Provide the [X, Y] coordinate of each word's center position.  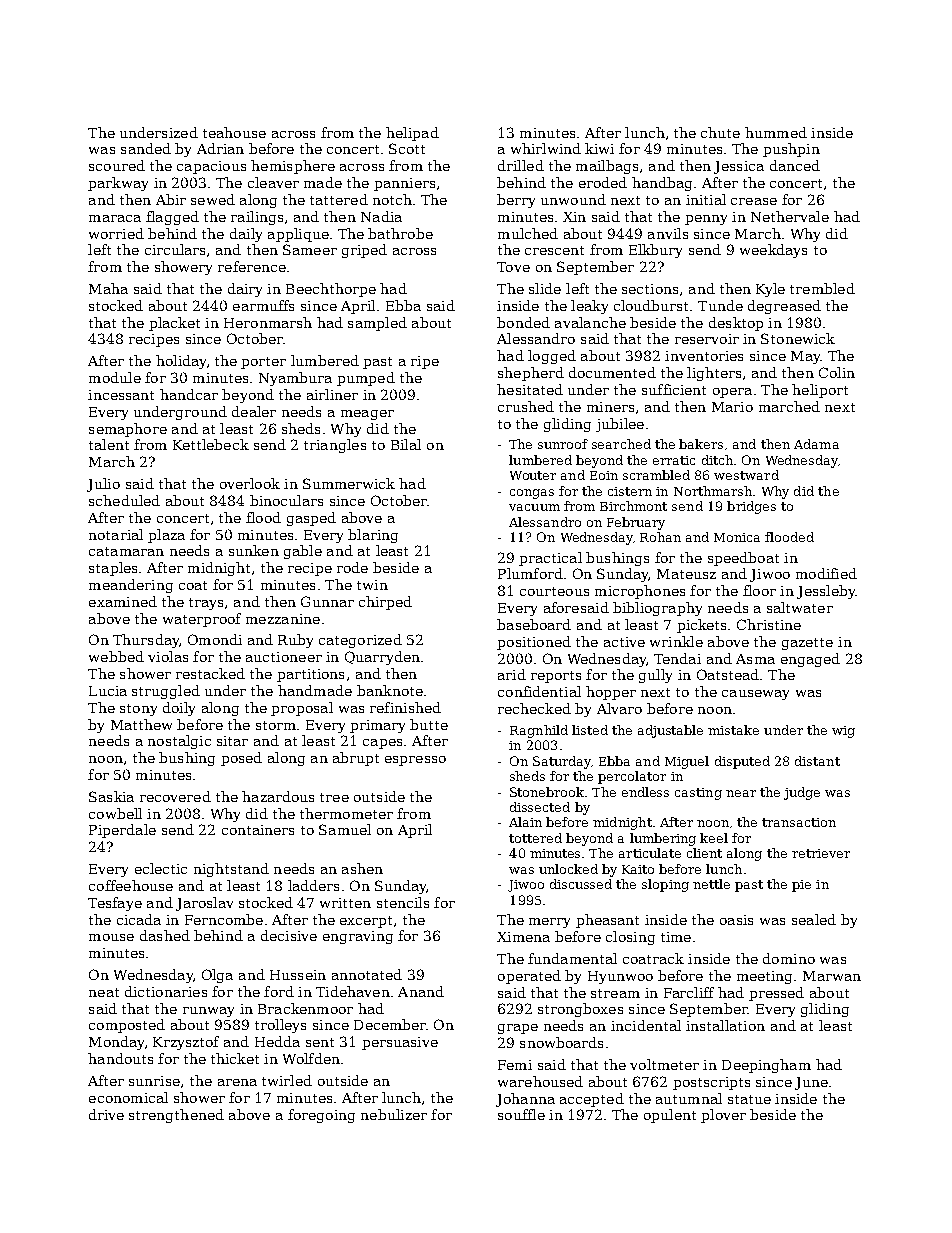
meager [367, 415]
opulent [670, 1116]
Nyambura [295, 379]
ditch [717, 460]
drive [106, 1114]
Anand [421, 991]
